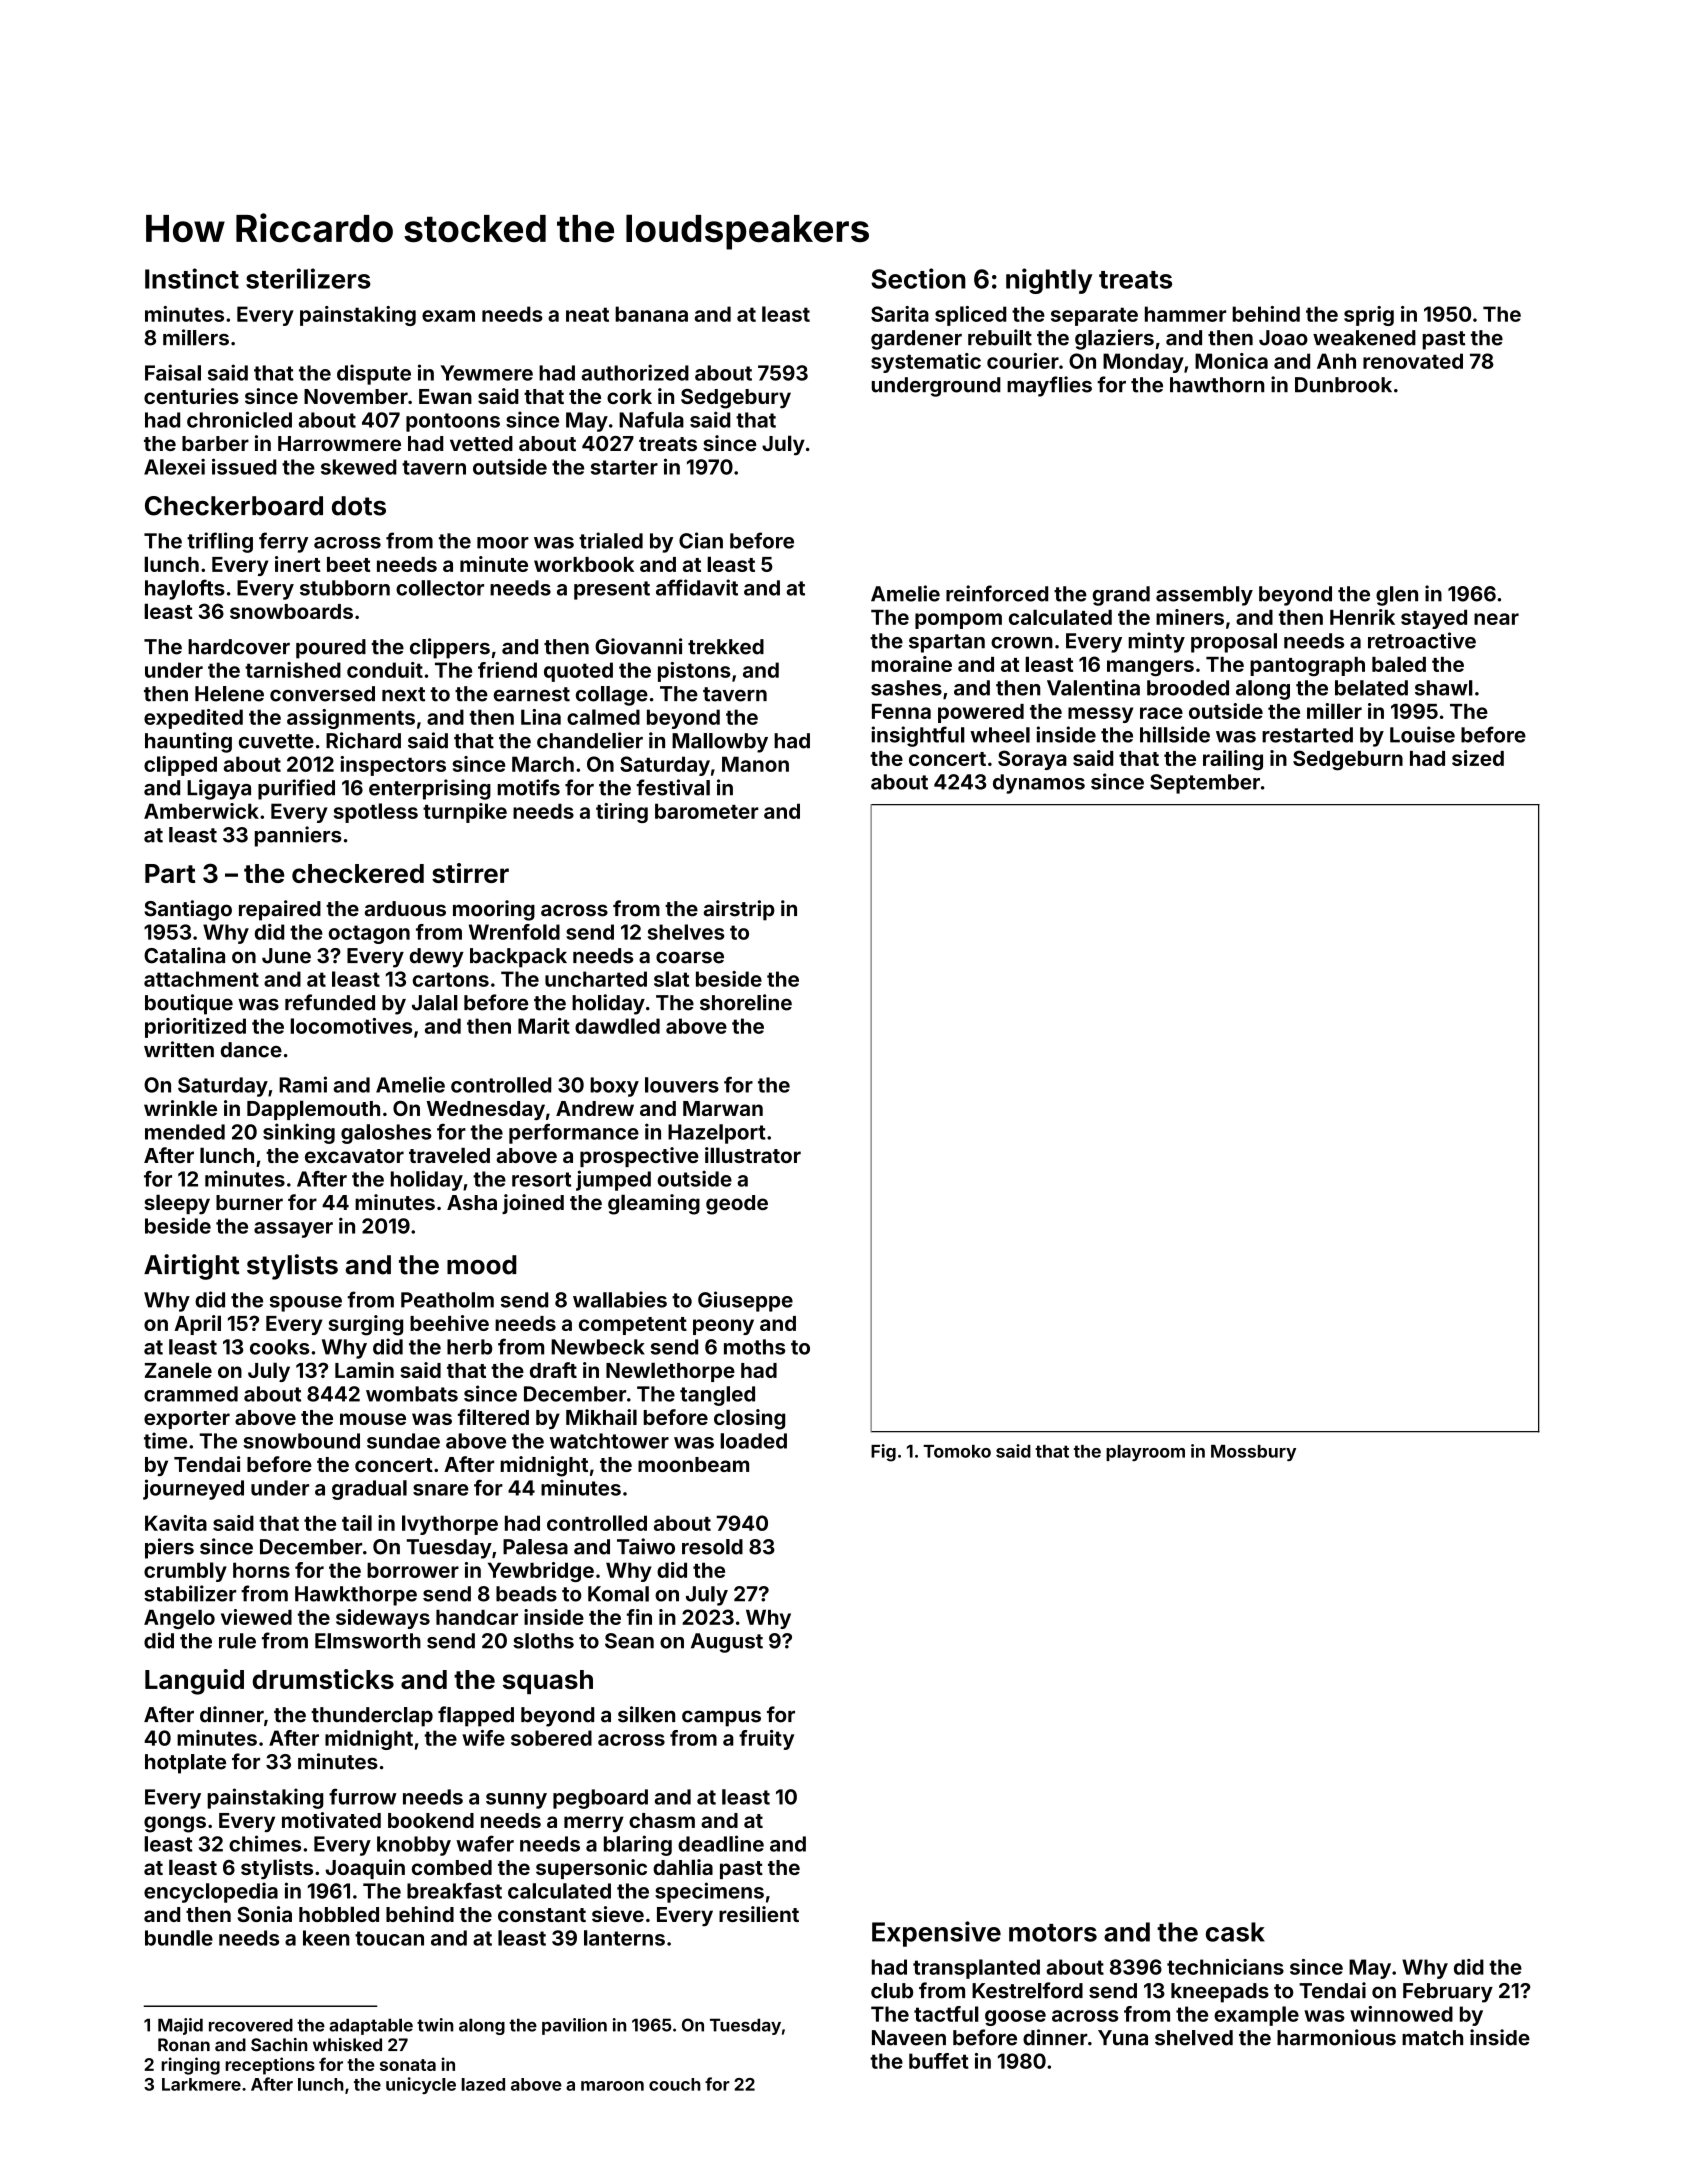 The image size is (1683, 2178). Describe the element at coordinates (194, 1682) in the page. I see `Languid` at that location.
